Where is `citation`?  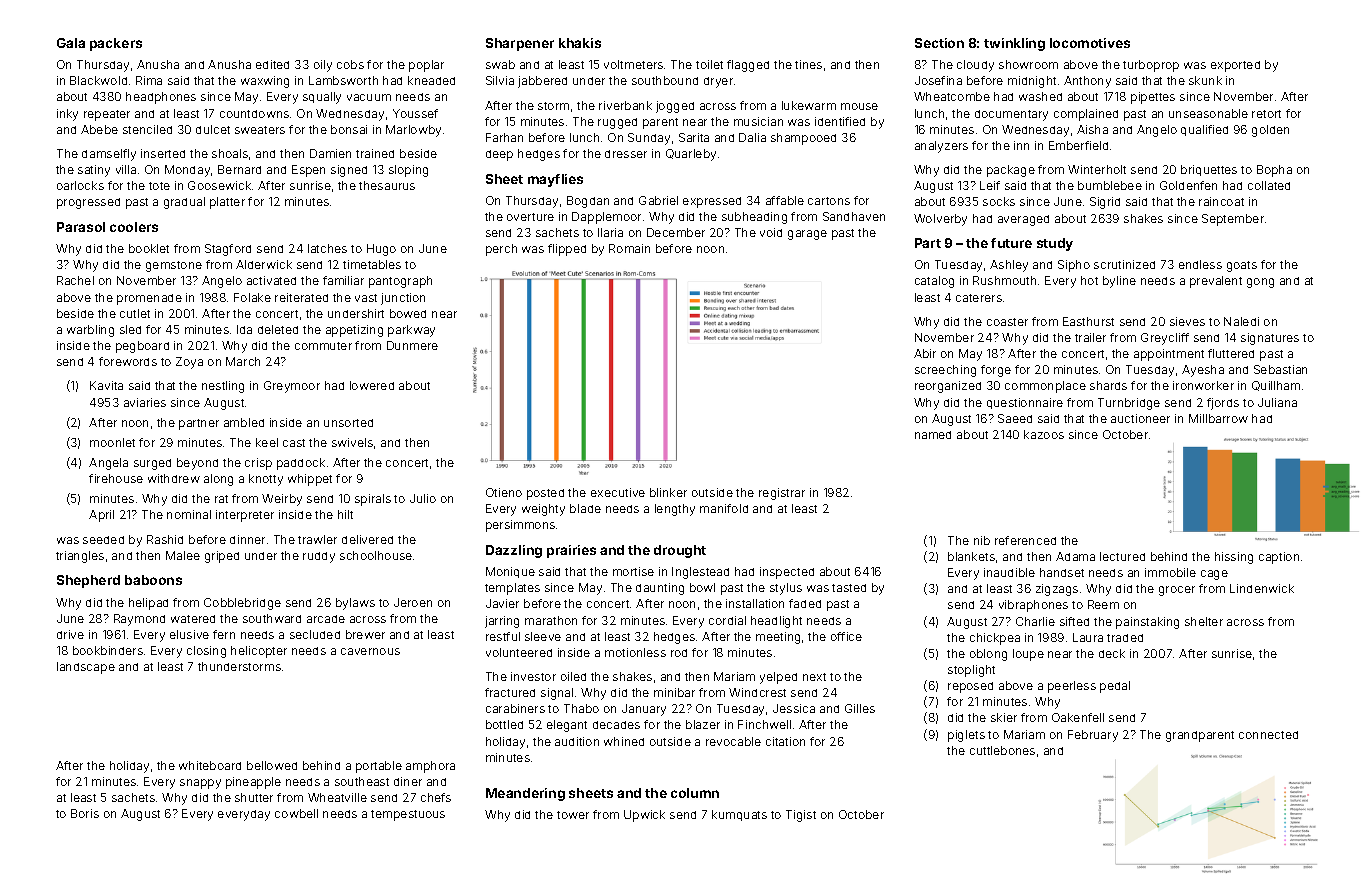
citation is located at coordinates (785, 741).
